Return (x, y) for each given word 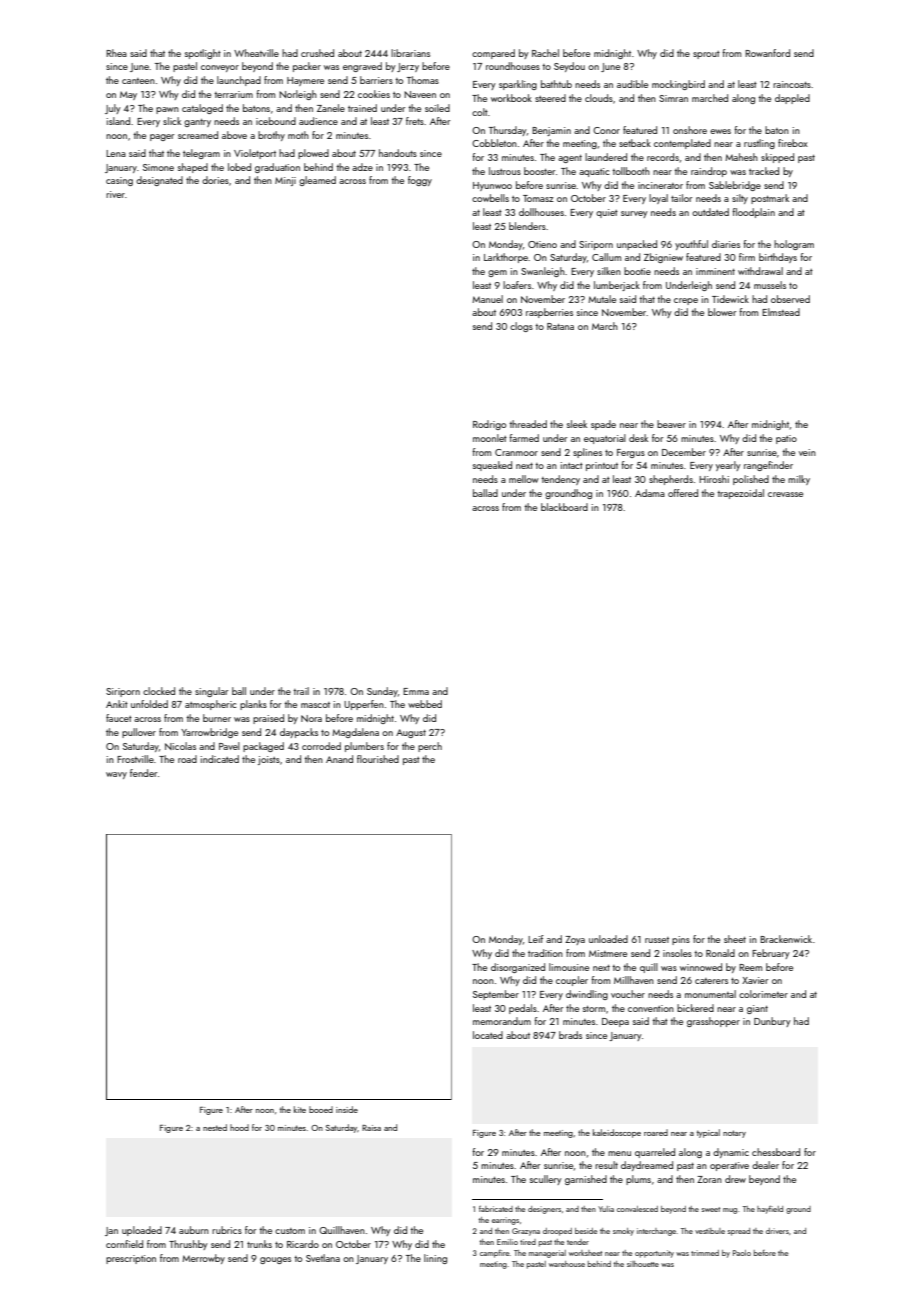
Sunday (382, 692)
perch (430, 747)
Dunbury (772, 1022)
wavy (116, 775)
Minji (285, 181)
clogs (521, 327)
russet (657, 940)
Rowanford (767, 53)
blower (722, 312)
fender (143, 773)
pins (681, 940)
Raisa (371, 1128)
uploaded (142, 1231)
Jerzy (408, 67)
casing (119, 181)
